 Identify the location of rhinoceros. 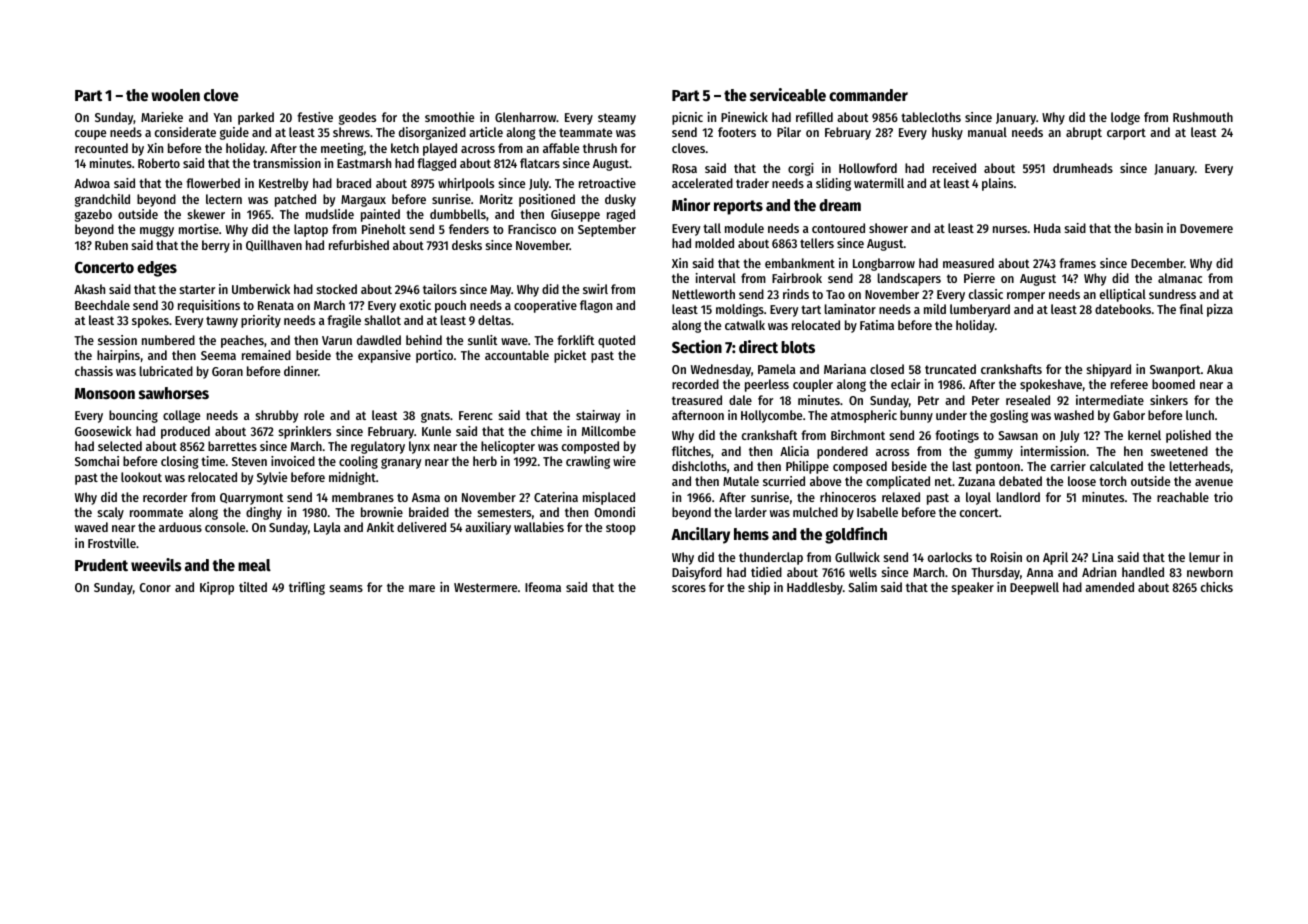
(848, 497).
